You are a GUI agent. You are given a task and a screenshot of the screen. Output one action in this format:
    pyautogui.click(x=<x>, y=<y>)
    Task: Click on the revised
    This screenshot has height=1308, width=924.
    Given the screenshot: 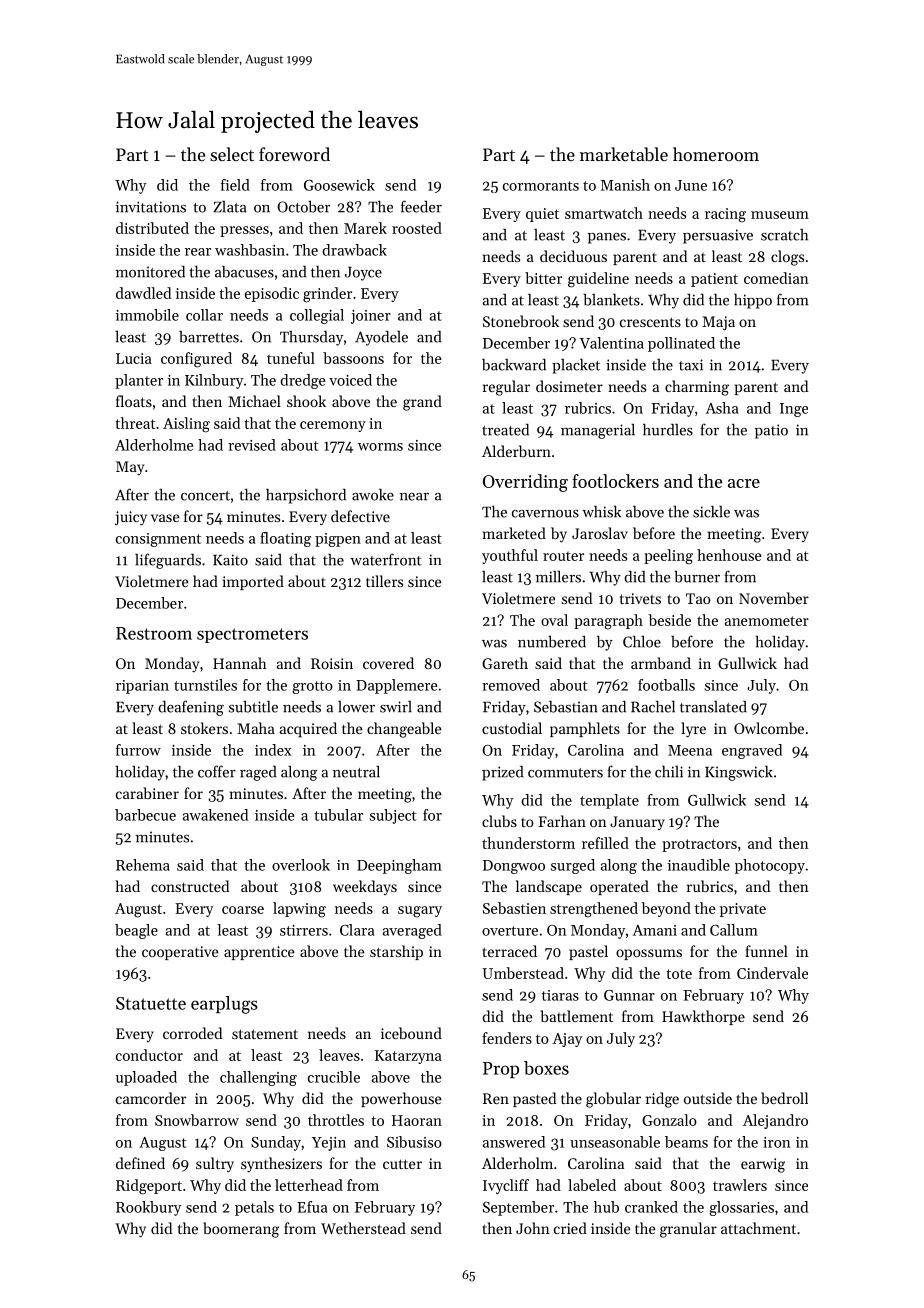 What is the action you would take?
    pyautogui.click(x=252, y=445)
